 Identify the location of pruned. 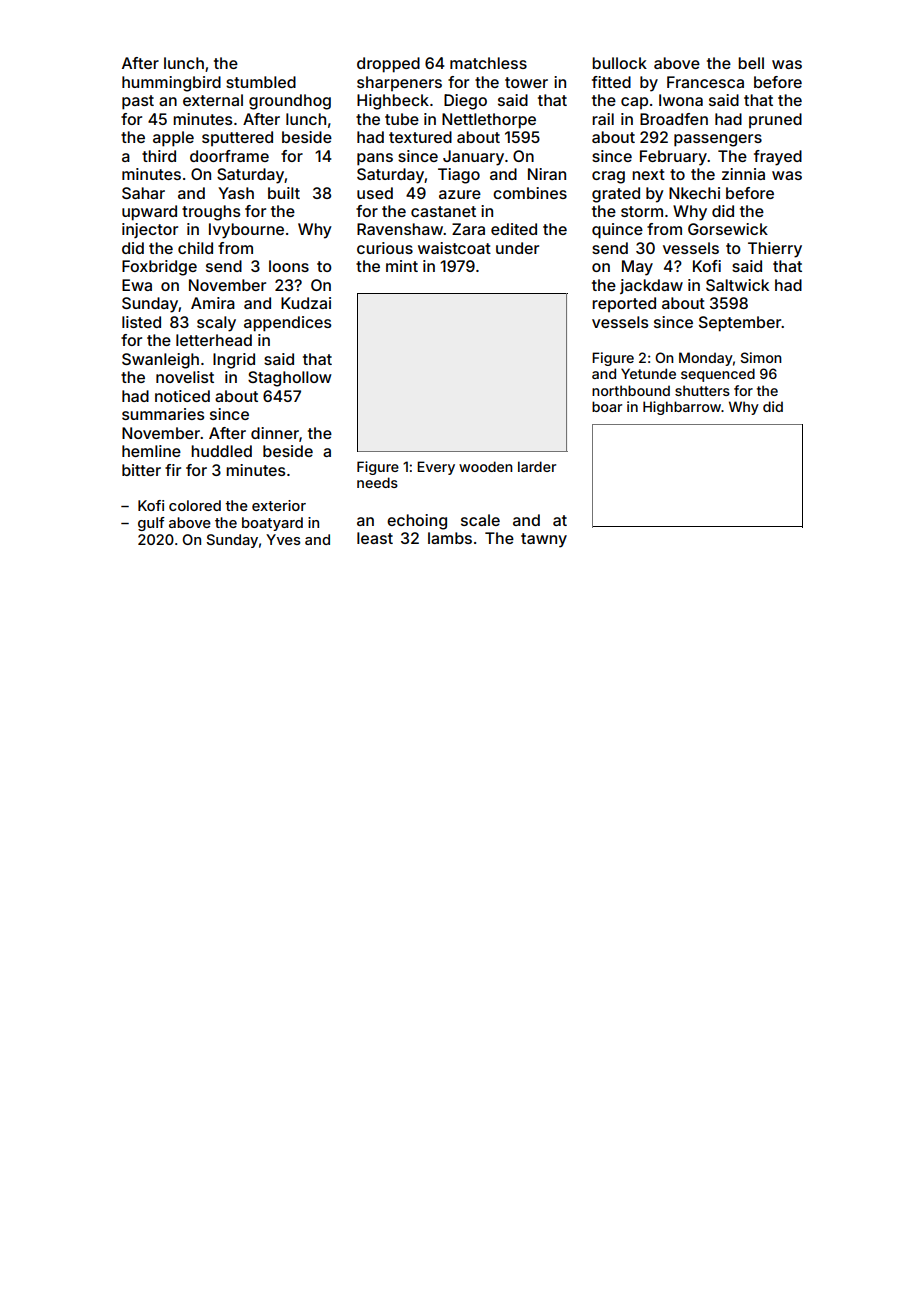
(775, 120).
